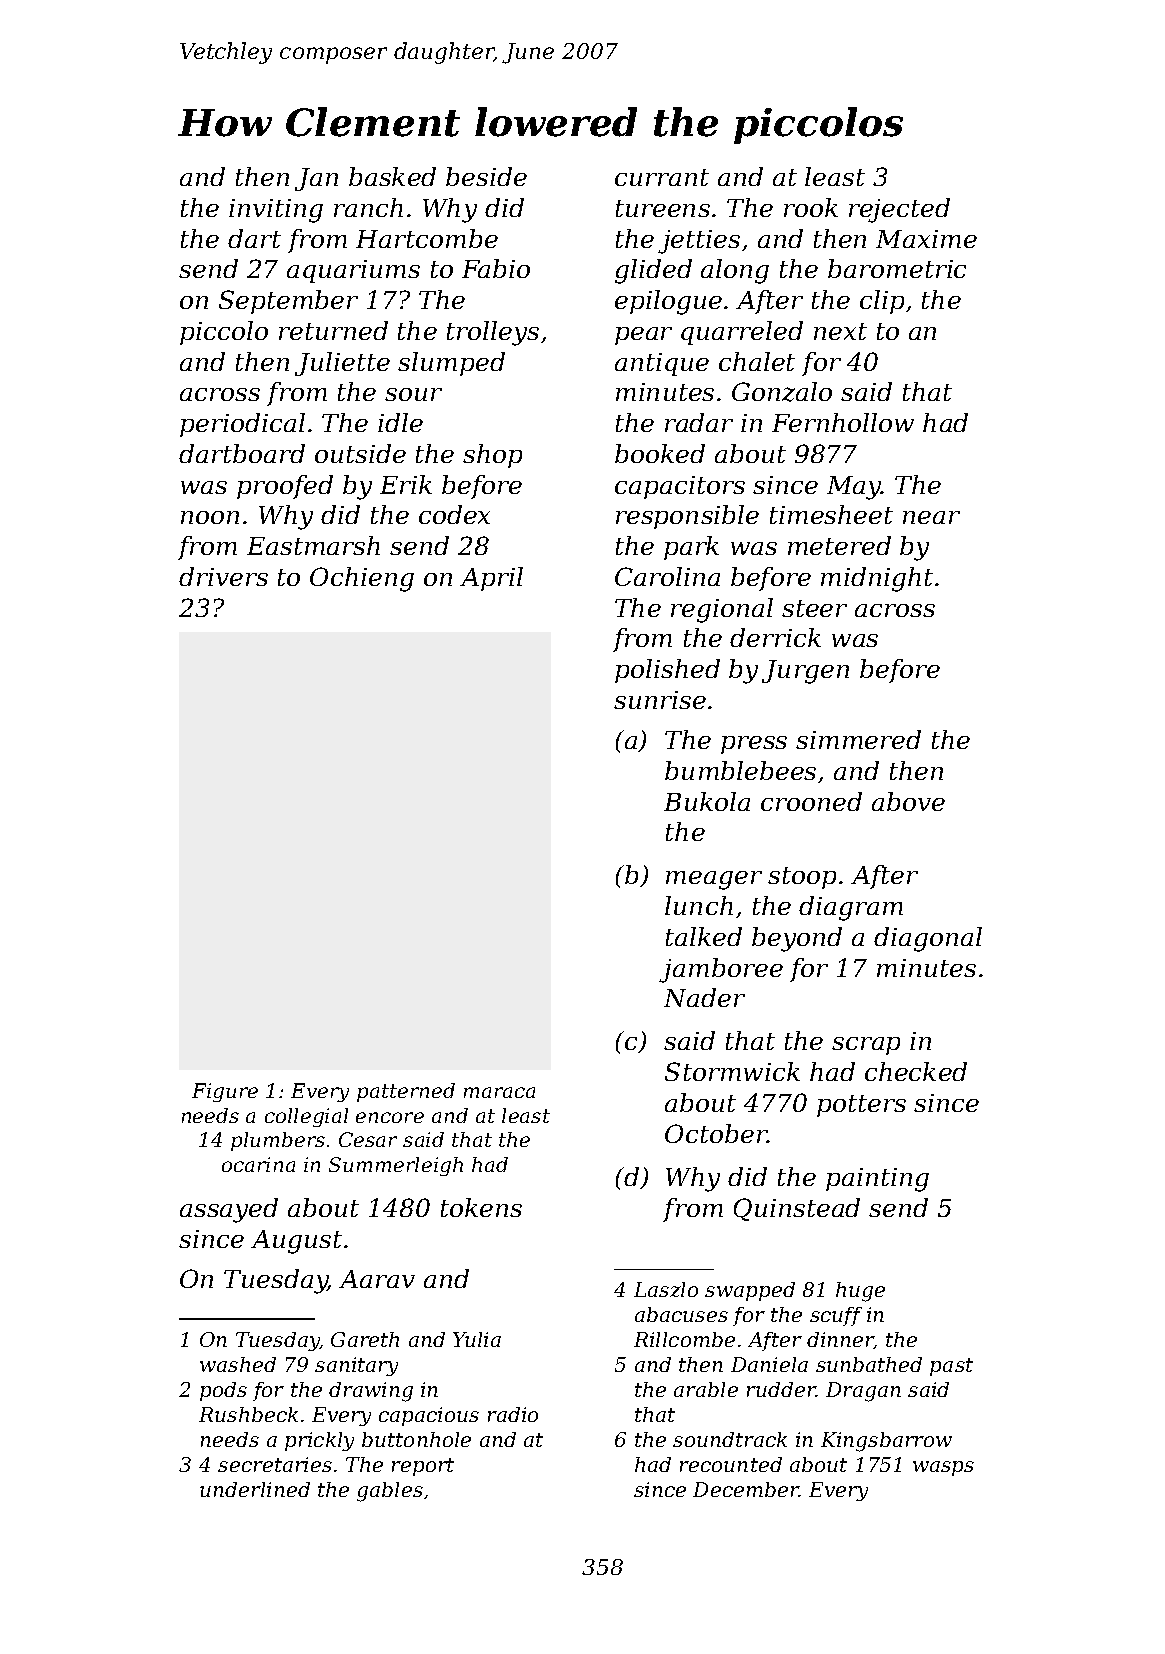 The image size is (1165, 1654). Describe the element at coordinates (899, 210) in the screenshot. I see `rejected` at that location.
